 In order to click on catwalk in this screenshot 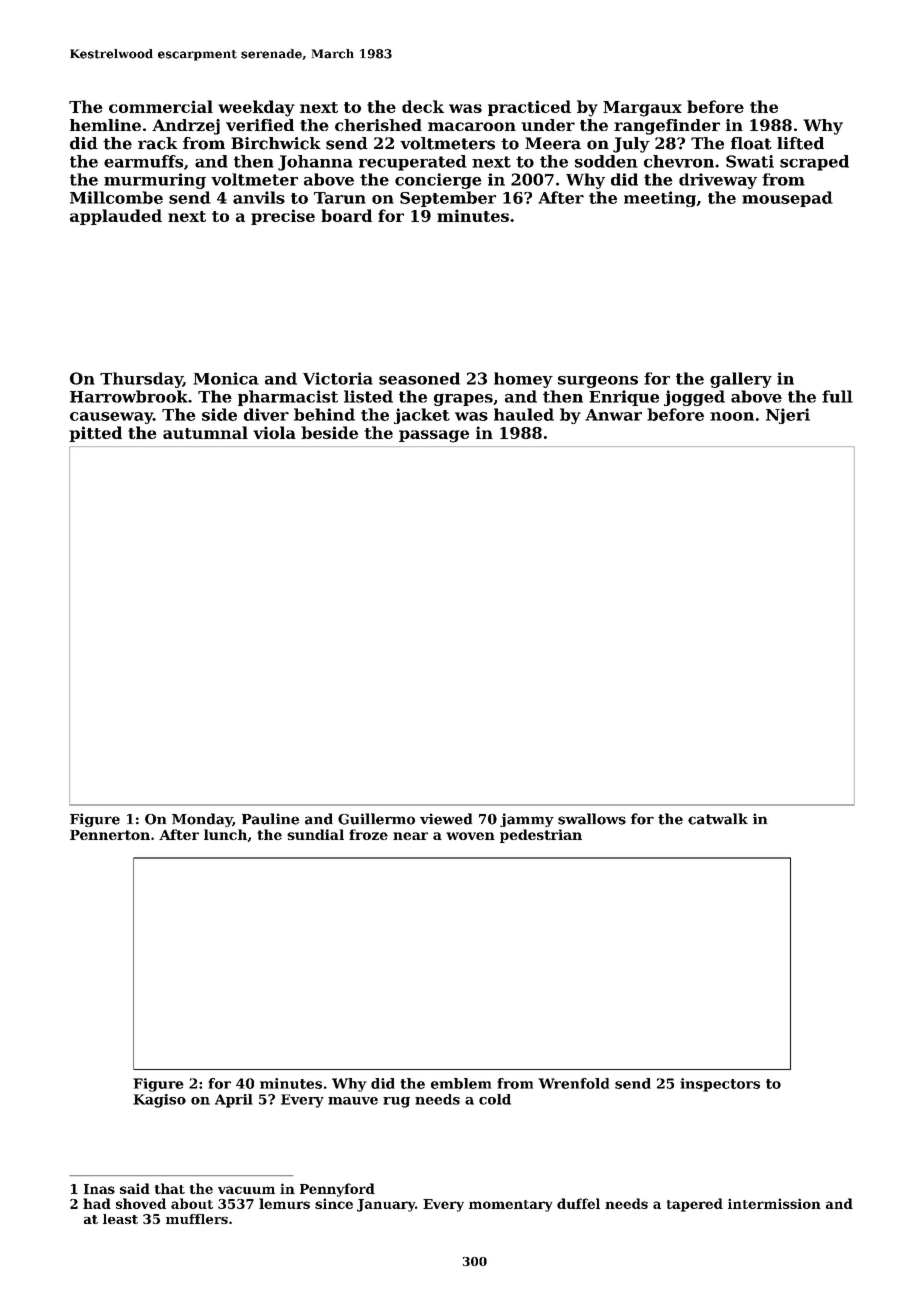, I will do `click(718, 819)`.
